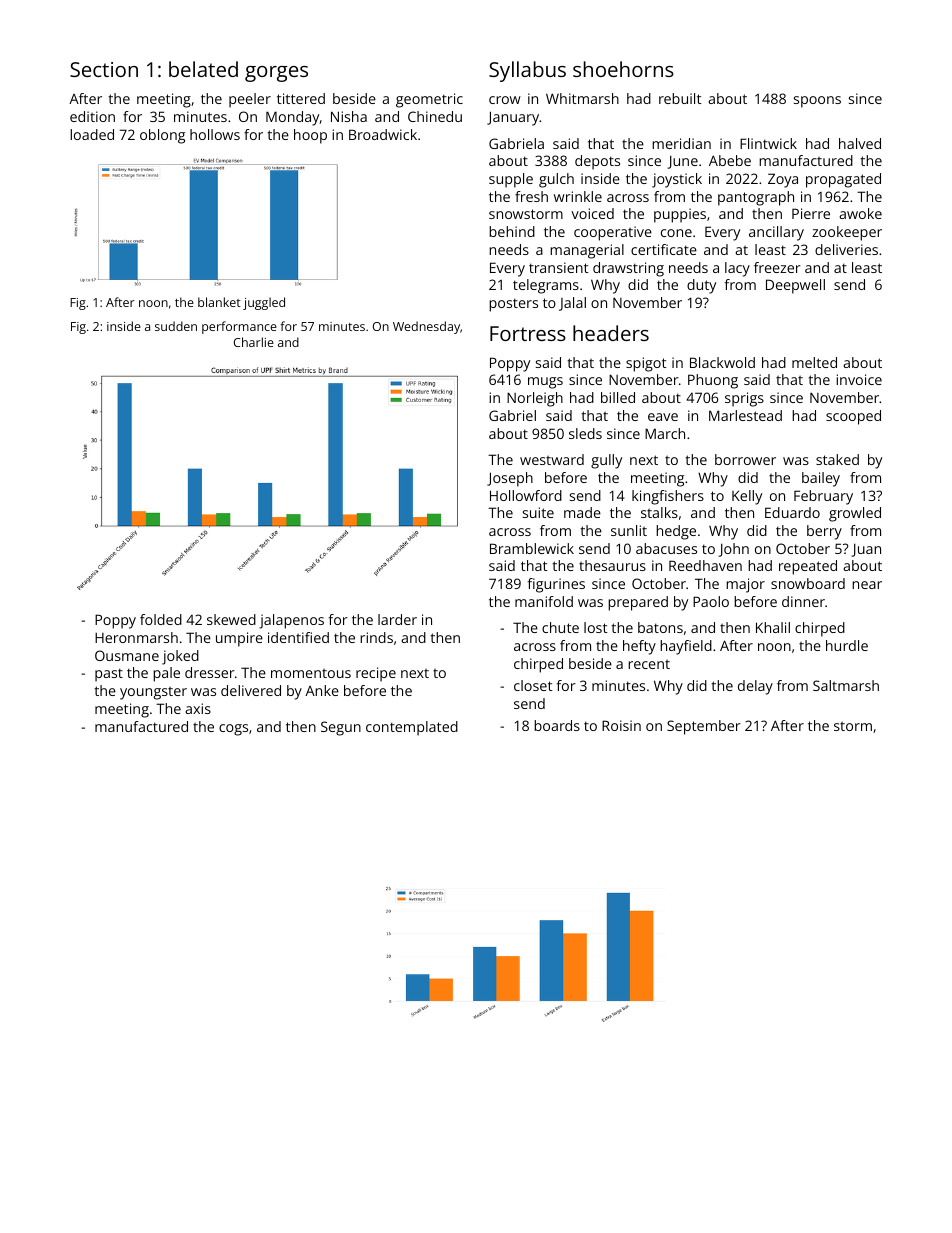 The width and height of the image is (952, 1233). I want to click on ancillary, so click(776, 233).
